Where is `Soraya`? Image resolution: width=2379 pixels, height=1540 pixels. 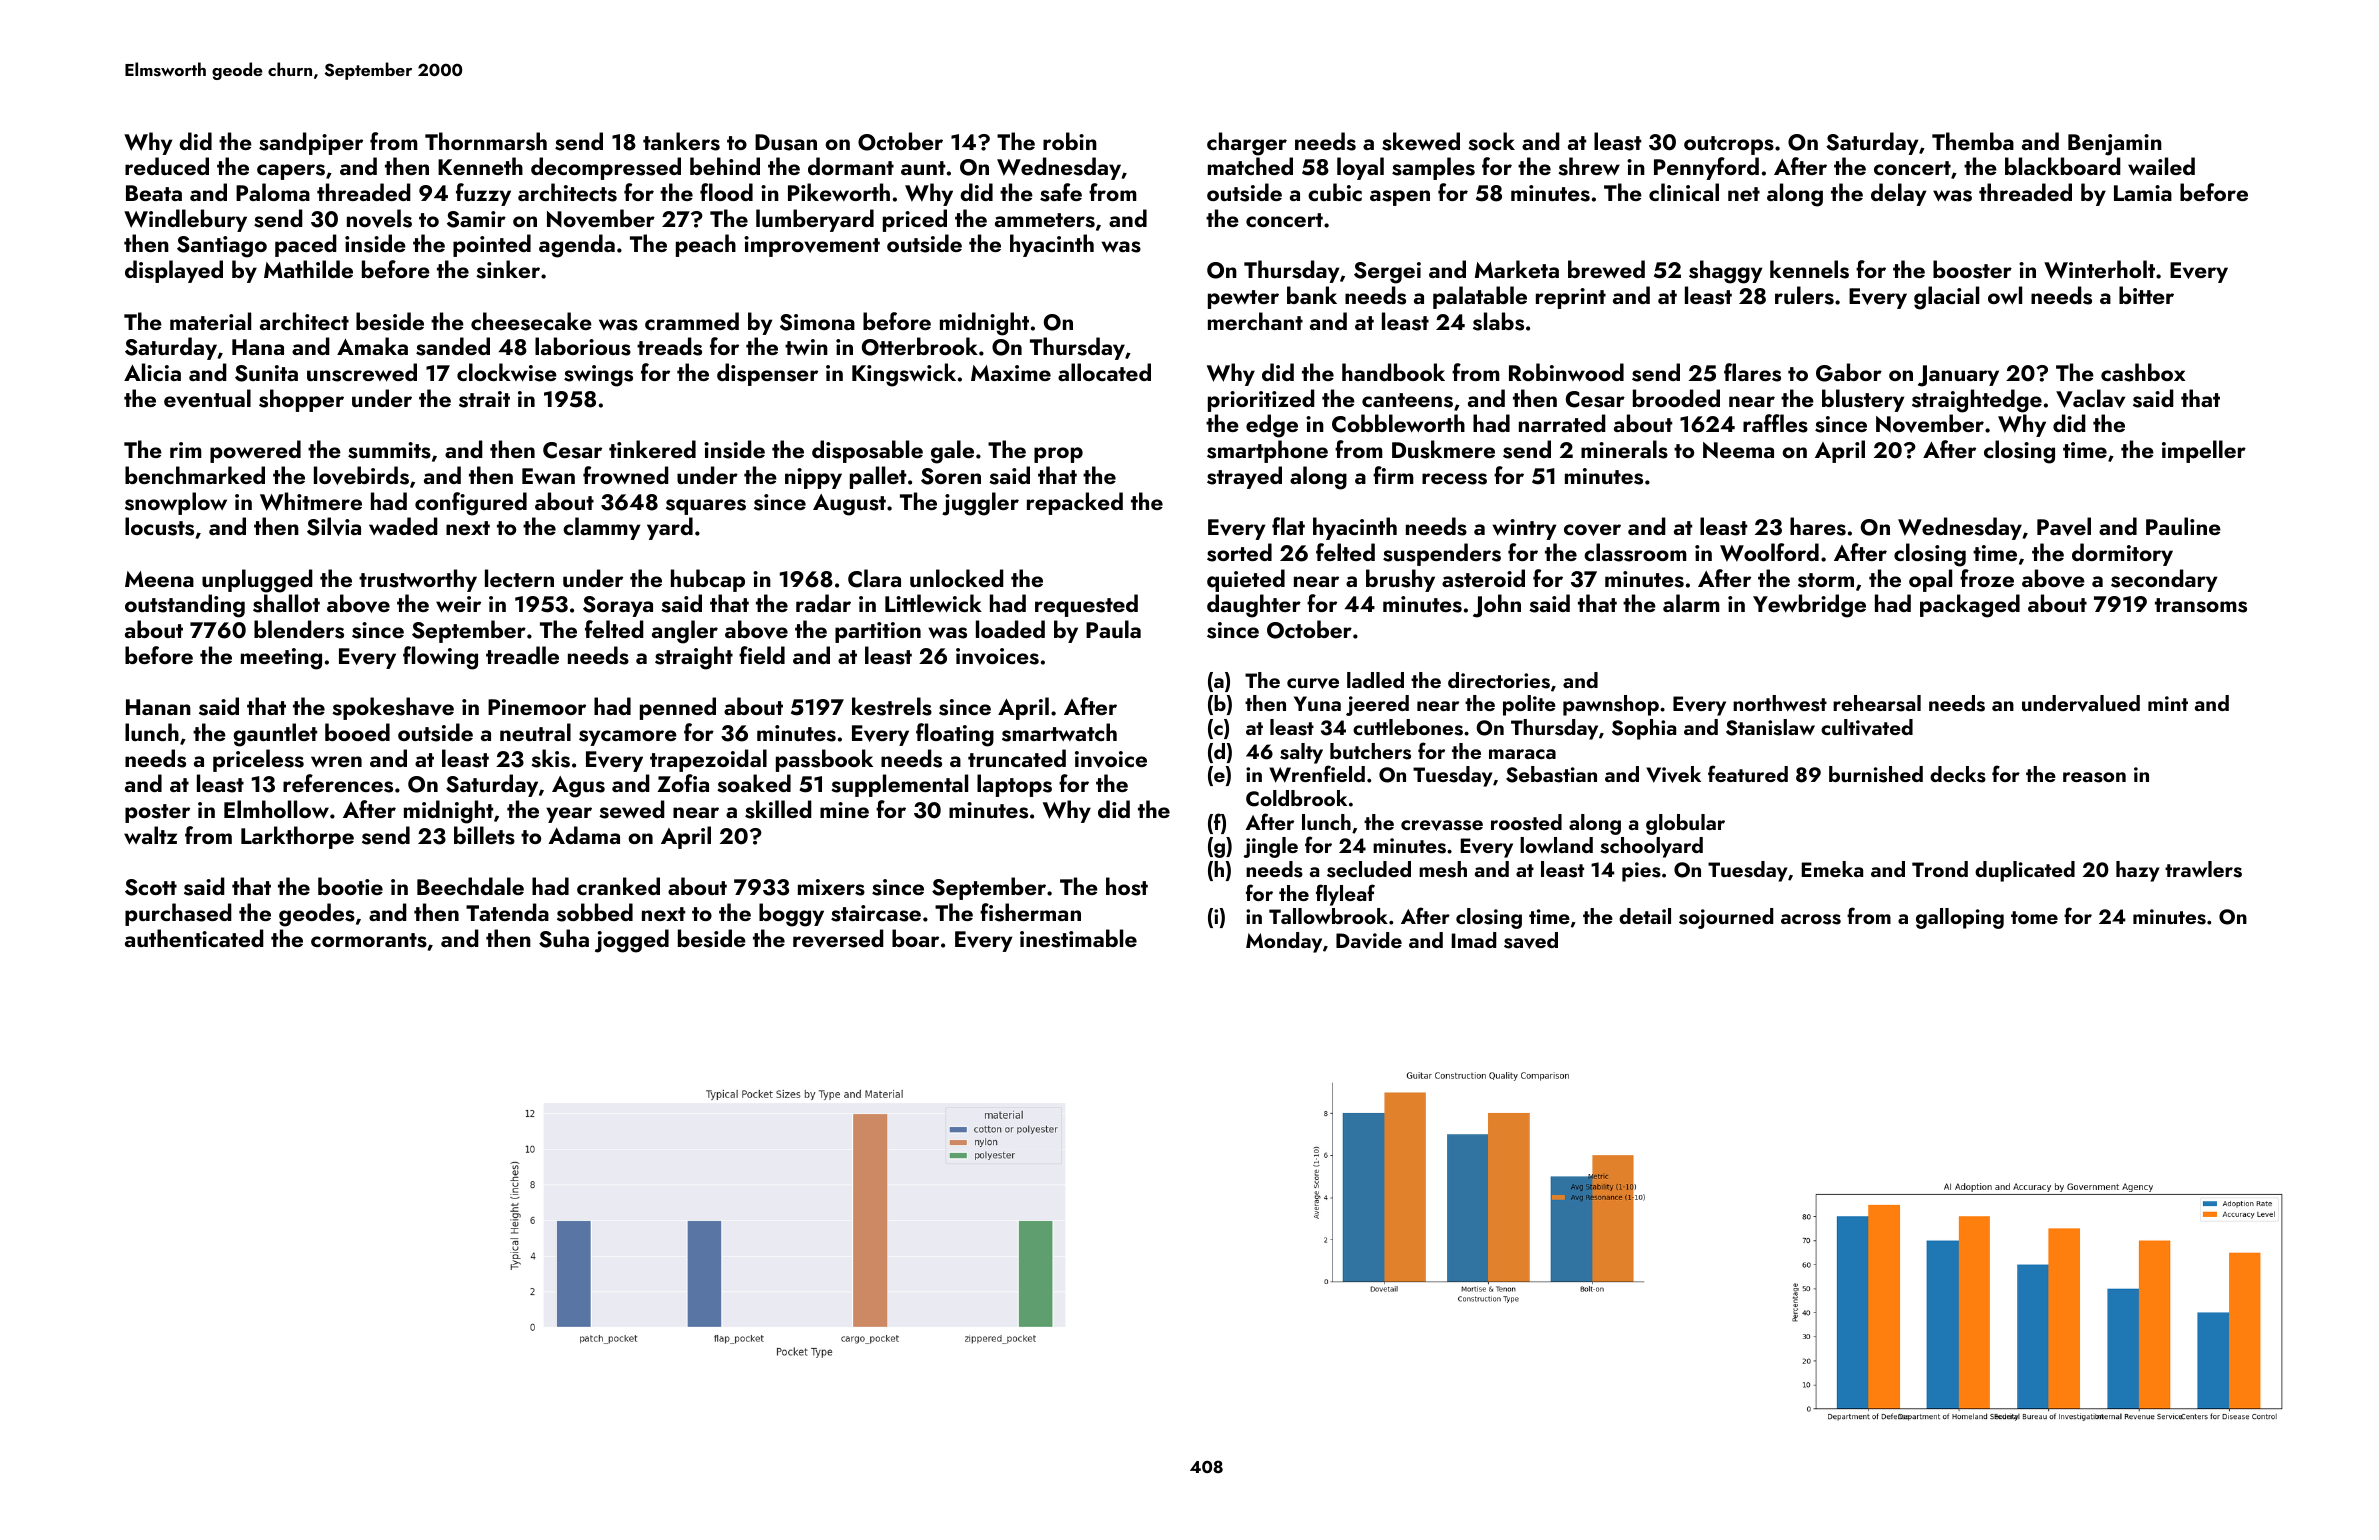 Soraya is located at coordinates (618, 606).
